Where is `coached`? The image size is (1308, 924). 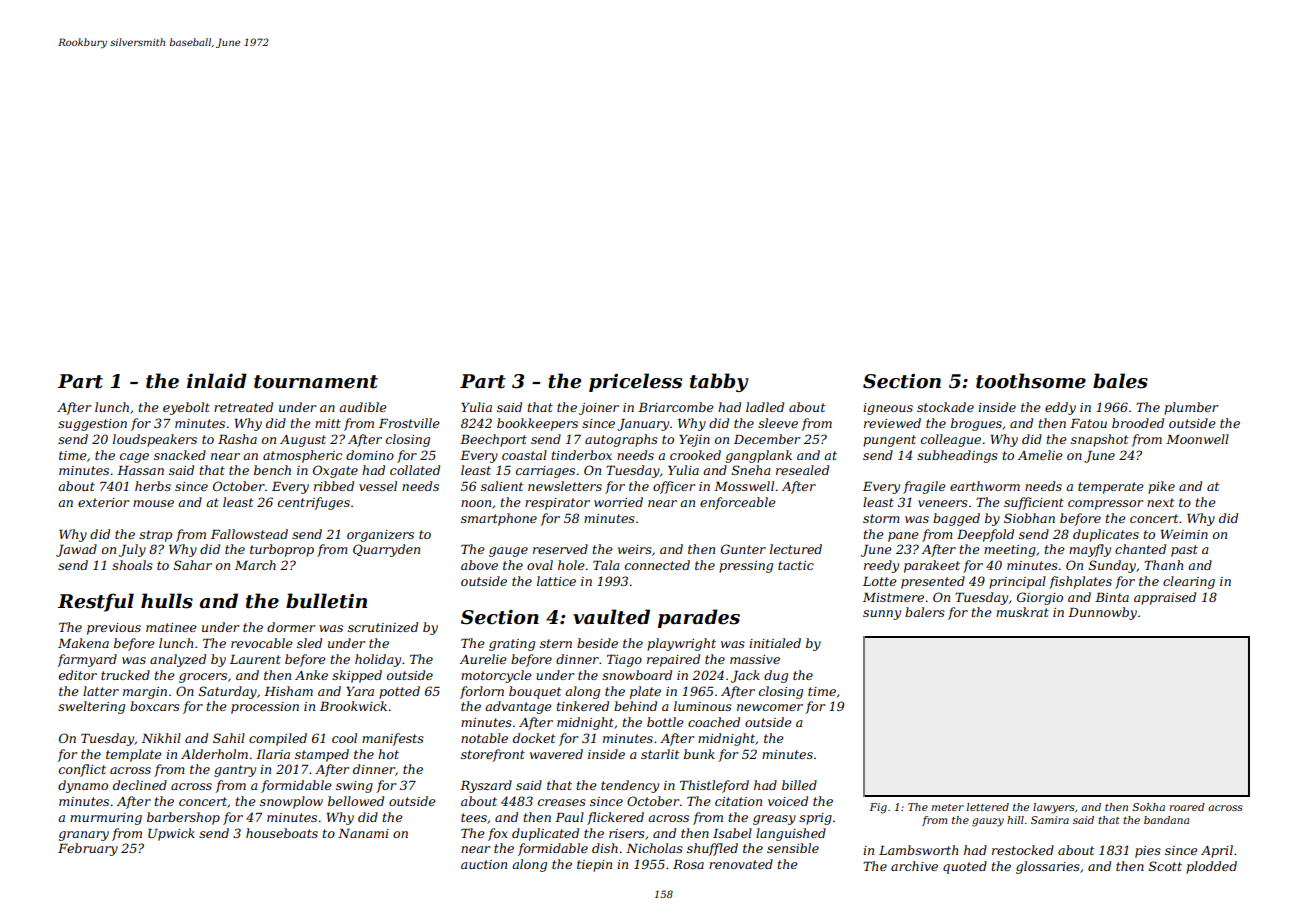
coached is located at coordinates (714, 722).
